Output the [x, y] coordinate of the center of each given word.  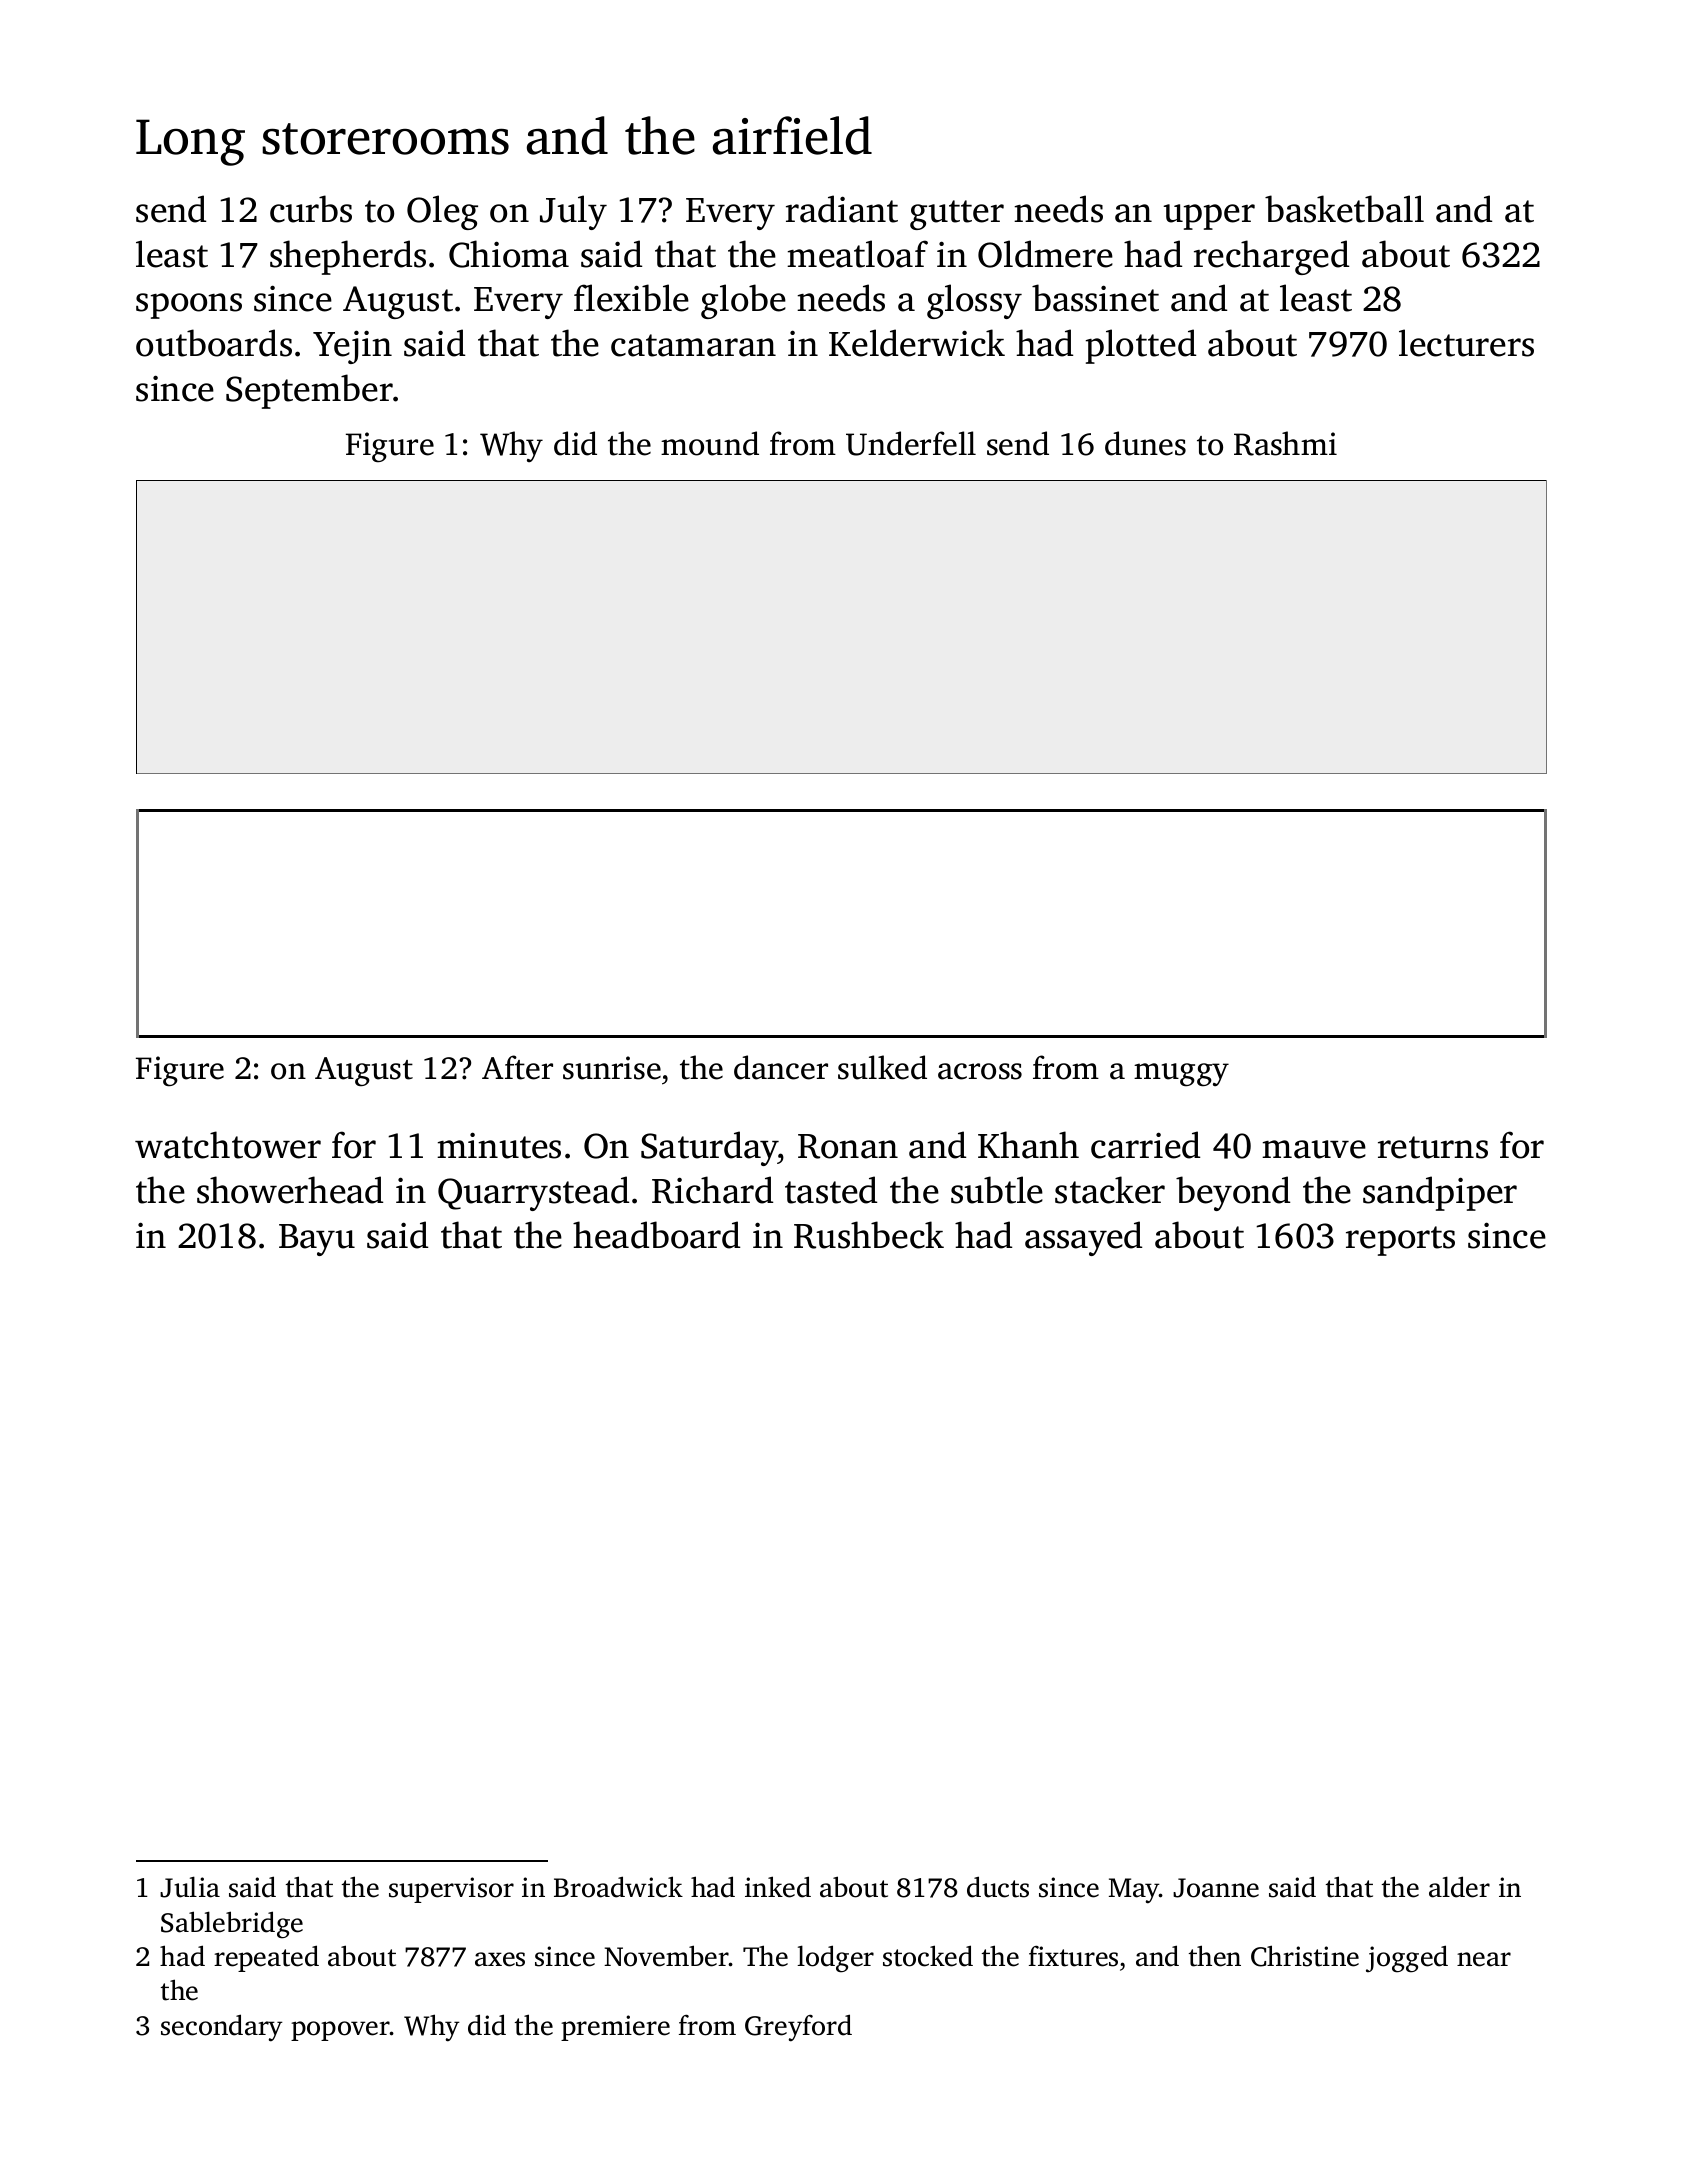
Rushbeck [869, 1235]
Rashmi [1285, 443]
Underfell [911, 443]
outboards [214, 343]
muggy [1181, 1075]
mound [710, 443]
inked [778, 1887]
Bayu [317, 1240]
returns [1433, 1147]
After [517, 1067]
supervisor [451, 1890]
